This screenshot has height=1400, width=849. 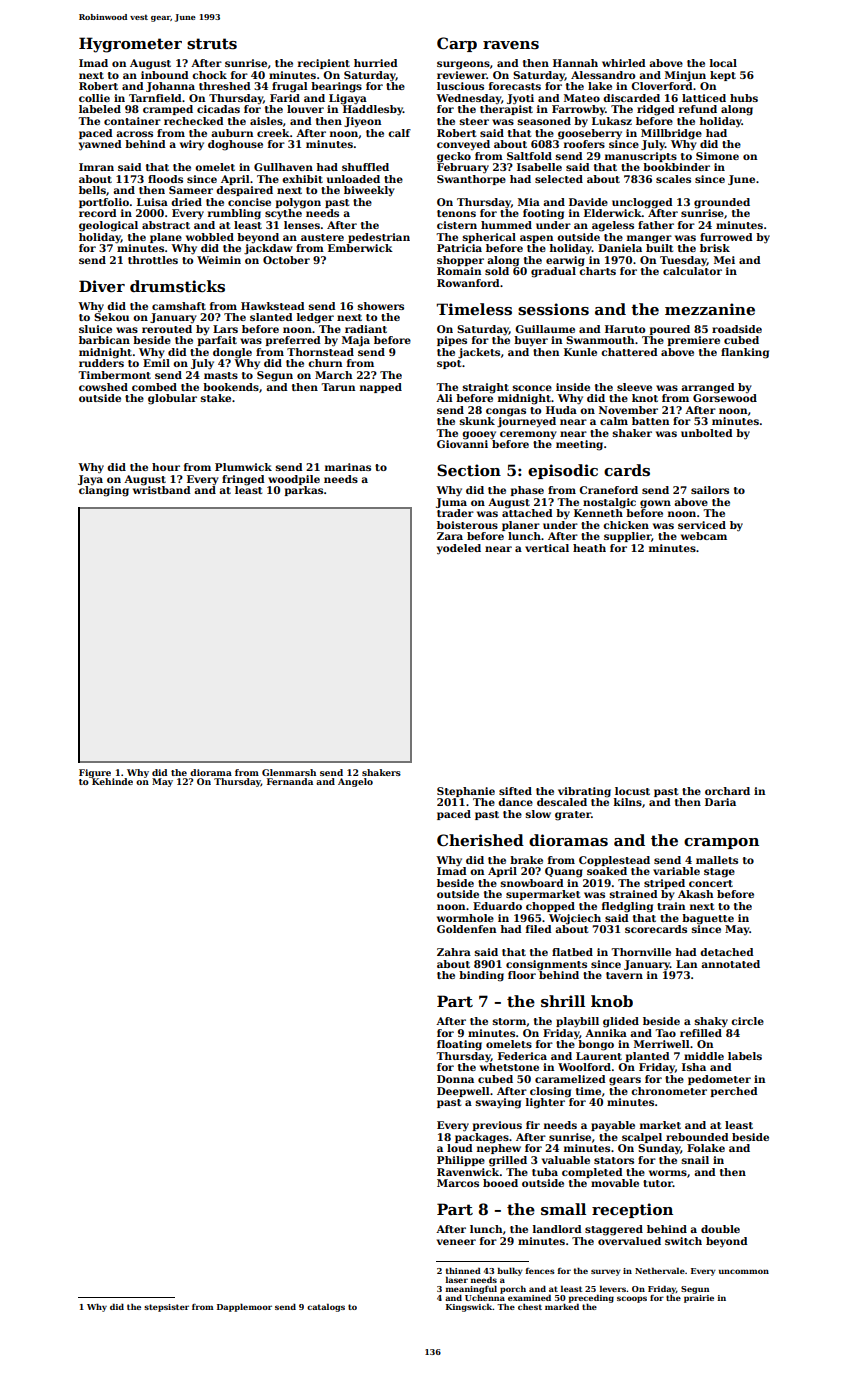 What do you see at coordinates (469, 470) in the screenshot?
I see `Section` at bounding box center [469, 470].
